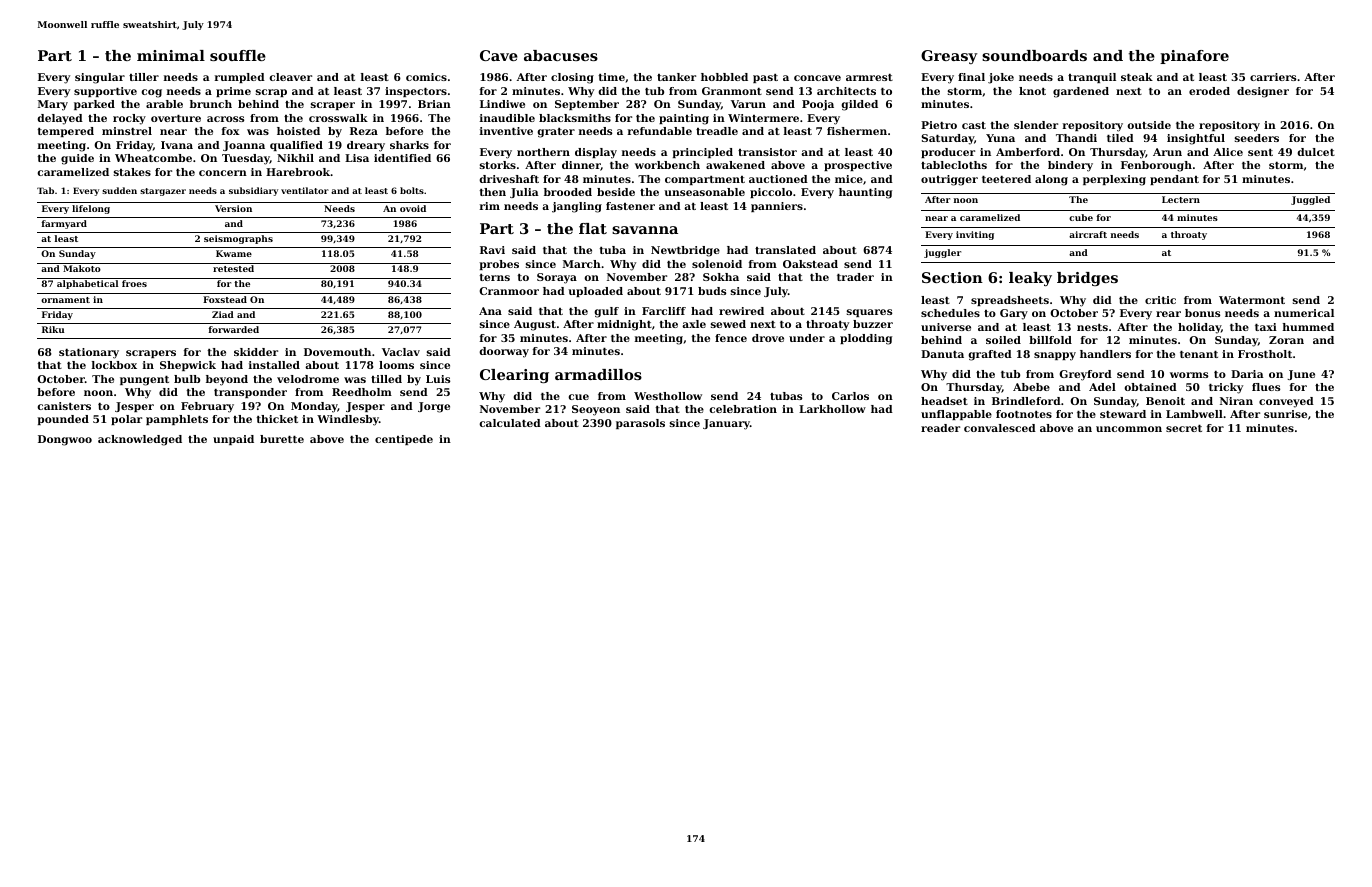  What do you see at coordinates (595, 292) in the screenshot?
I see `uploaded` at bounding box center [595, 292].
